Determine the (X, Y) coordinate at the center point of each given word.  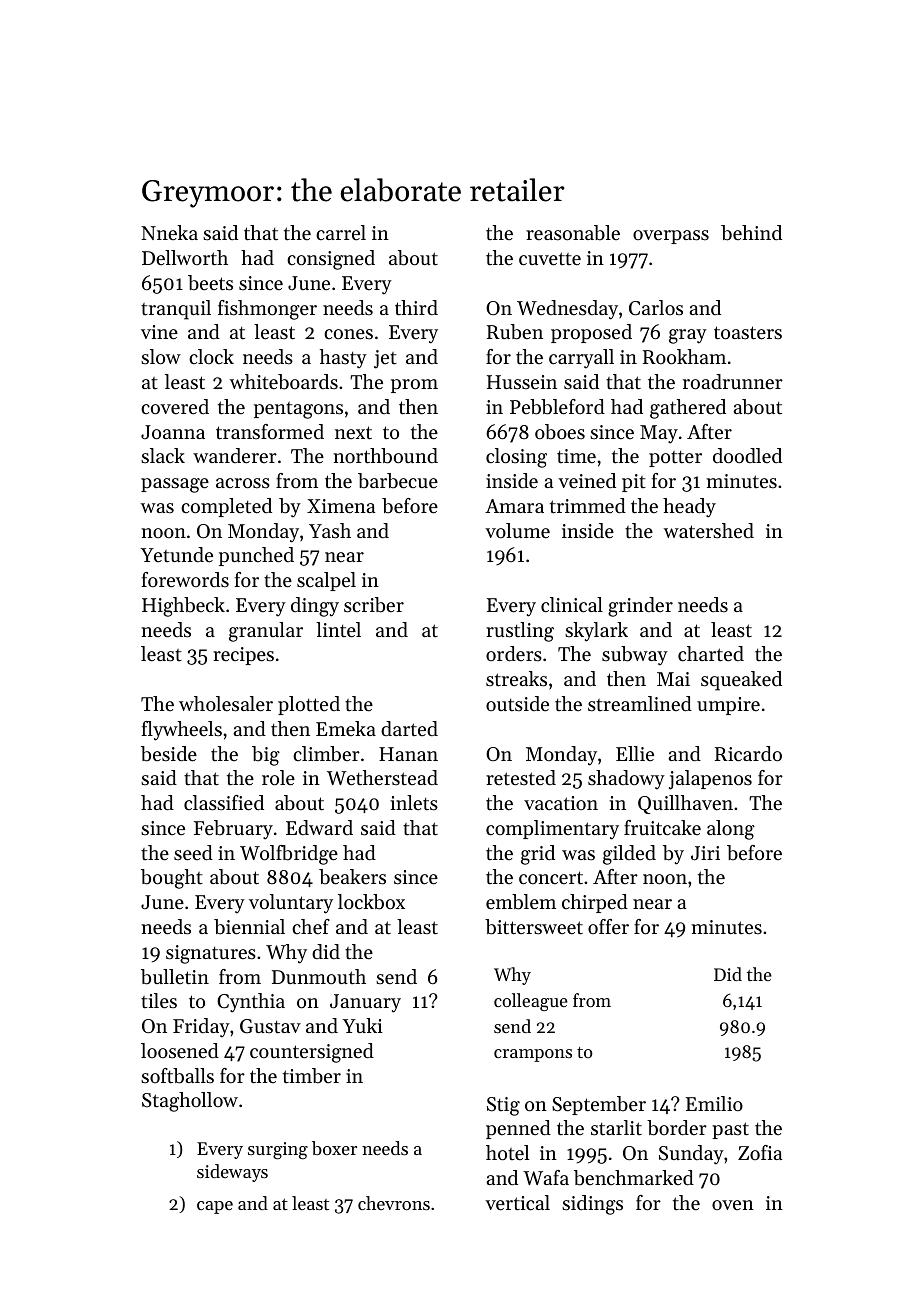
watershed (708, 531)
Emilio (714, 1103)
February (233, 830)
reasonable (573, 233)
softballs (177, 1076)
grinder (640, 607)
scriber (374, 605)
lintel (338, 630)
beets (210, 283)
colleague (531, 1002)
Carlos (656, 308)
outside (517, 704)
